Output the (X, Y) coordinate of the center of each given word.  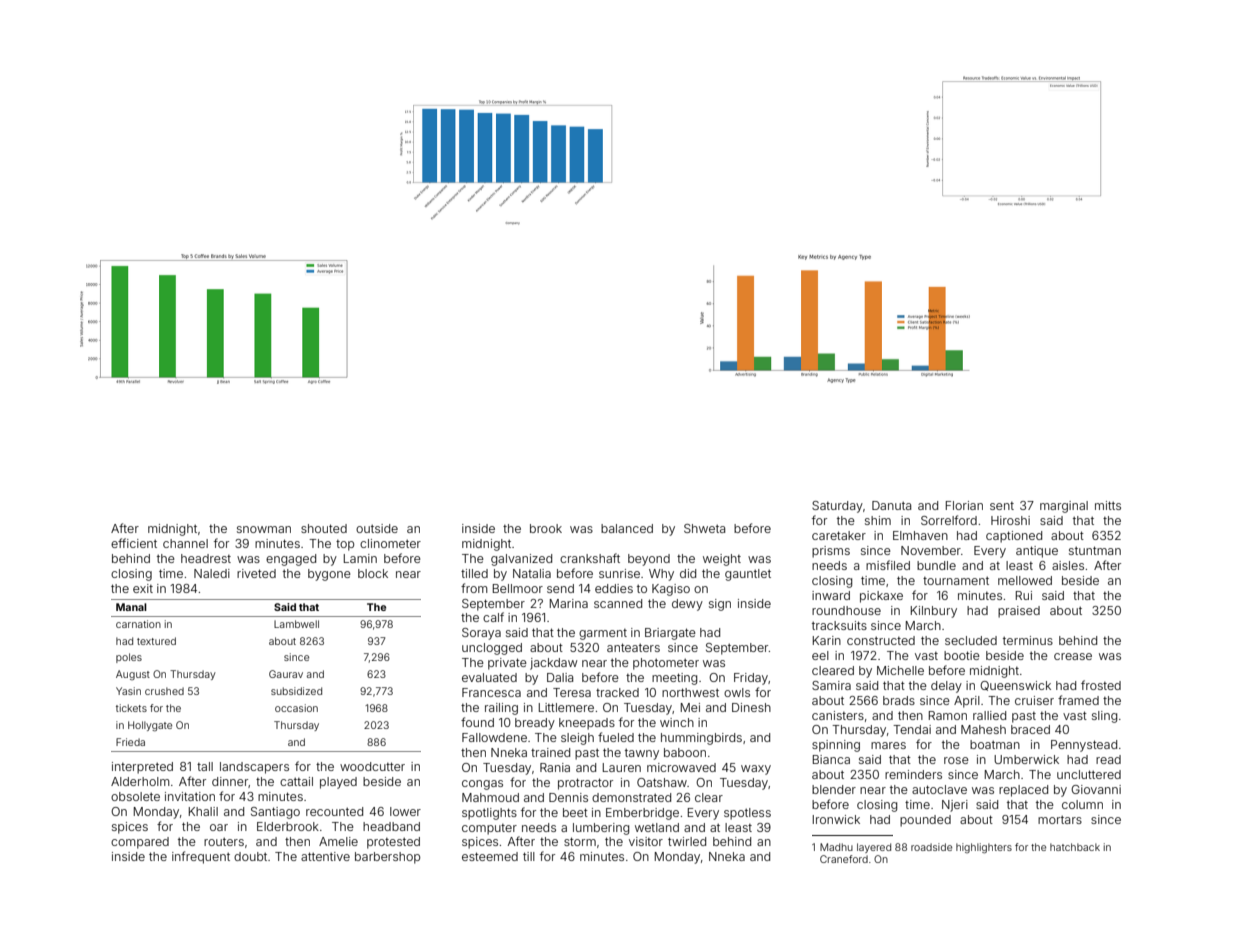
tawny (642, 754)
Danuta (891, 505)
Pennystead (1084, 746)
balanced (627, 528)
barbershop (387, 858)
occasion (296, 708)
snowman (264, 529)
